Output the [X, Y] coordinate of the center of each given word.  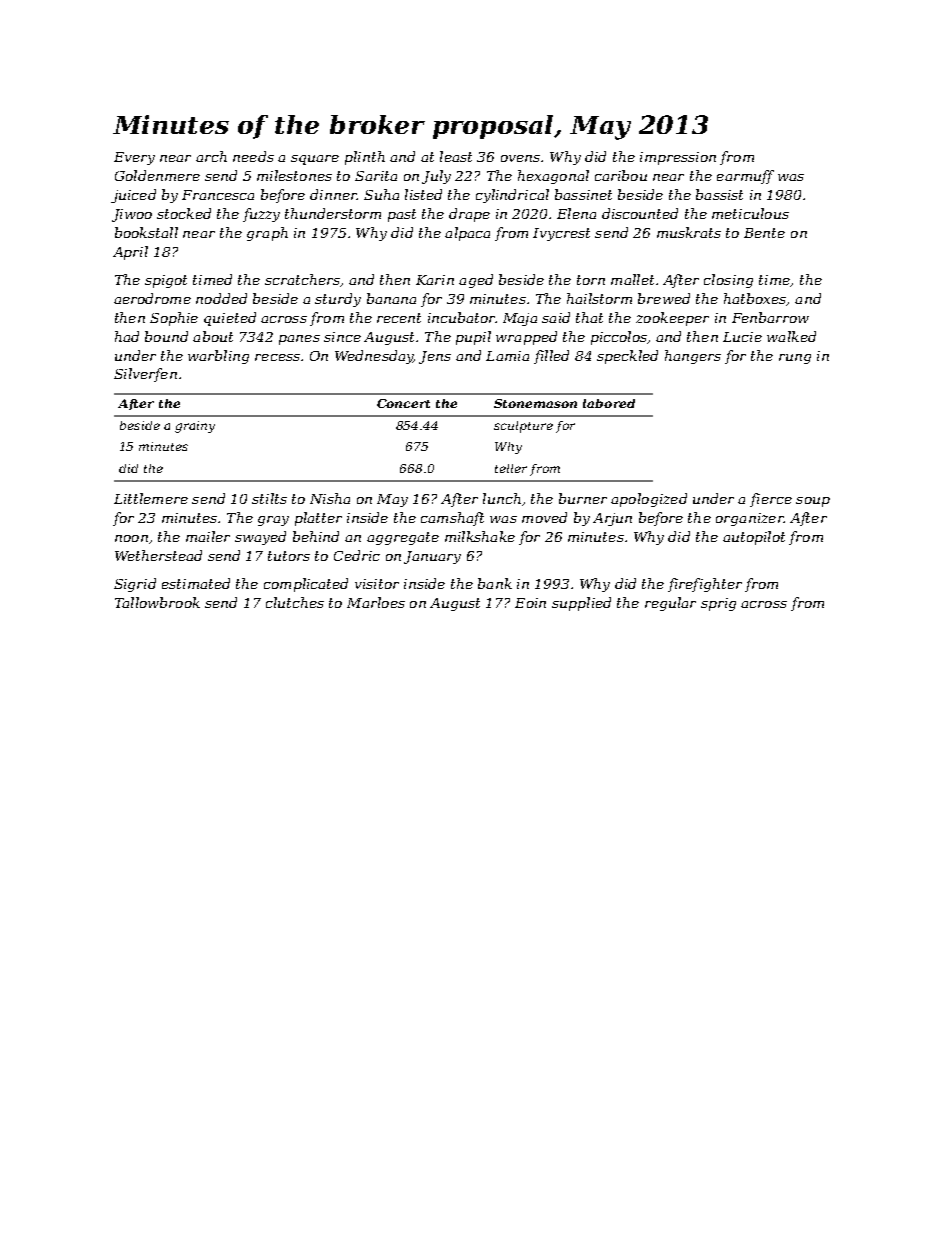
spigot [166, 281]
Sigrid [135, 585]
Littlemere [151, 498]
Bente [764, 233]
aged [476, 281]
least [456, 156]
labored [609, 403]
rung [795, 359]
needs [253, 156]
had [127, 336]
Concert [403, 403]
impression [678, 158]
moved [544, 517]
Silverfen [145, 375]
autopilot [754, 538]
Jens [435, 357]
